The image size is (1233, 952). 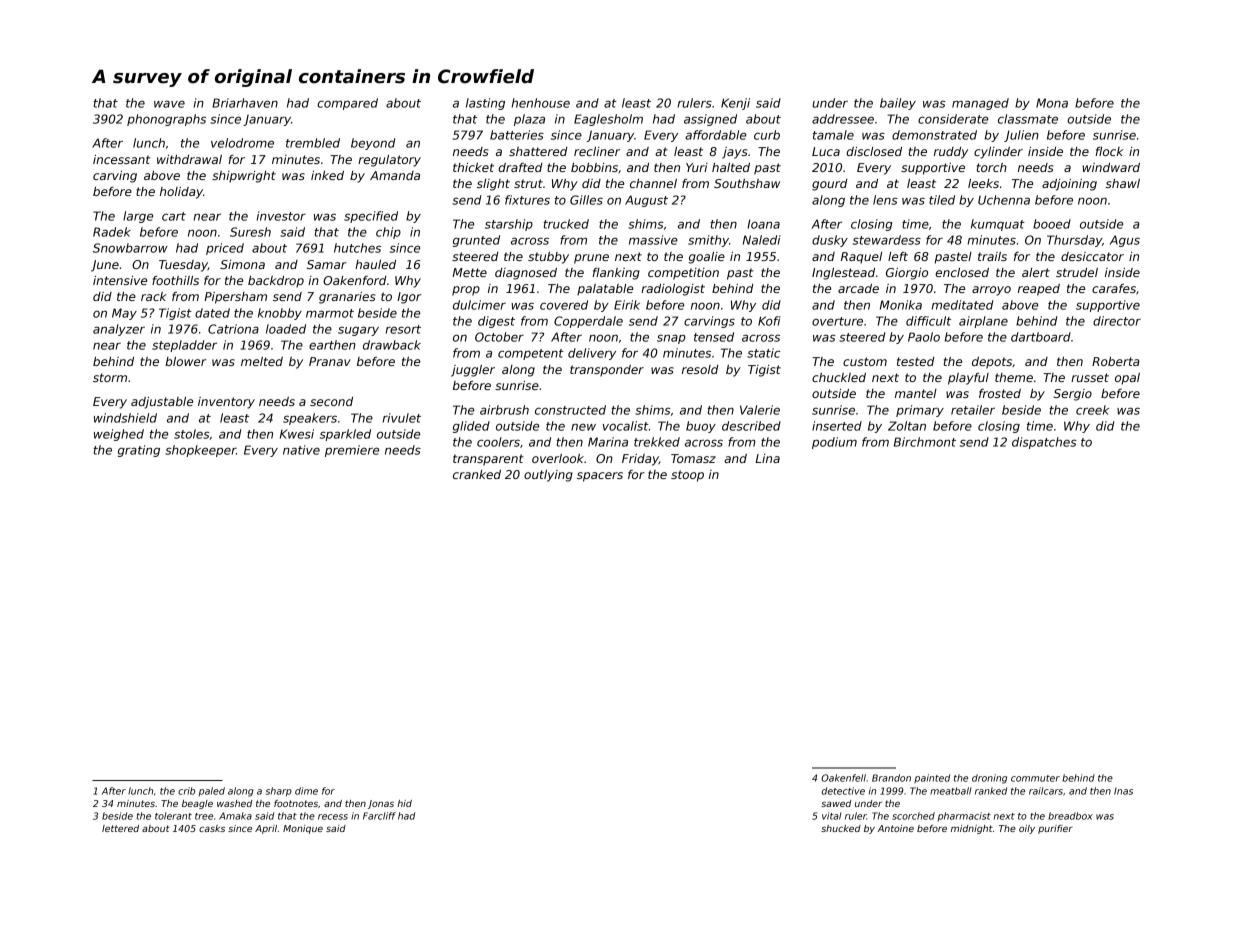 I want to click on dispatches, so click(x=1044, y=443).
